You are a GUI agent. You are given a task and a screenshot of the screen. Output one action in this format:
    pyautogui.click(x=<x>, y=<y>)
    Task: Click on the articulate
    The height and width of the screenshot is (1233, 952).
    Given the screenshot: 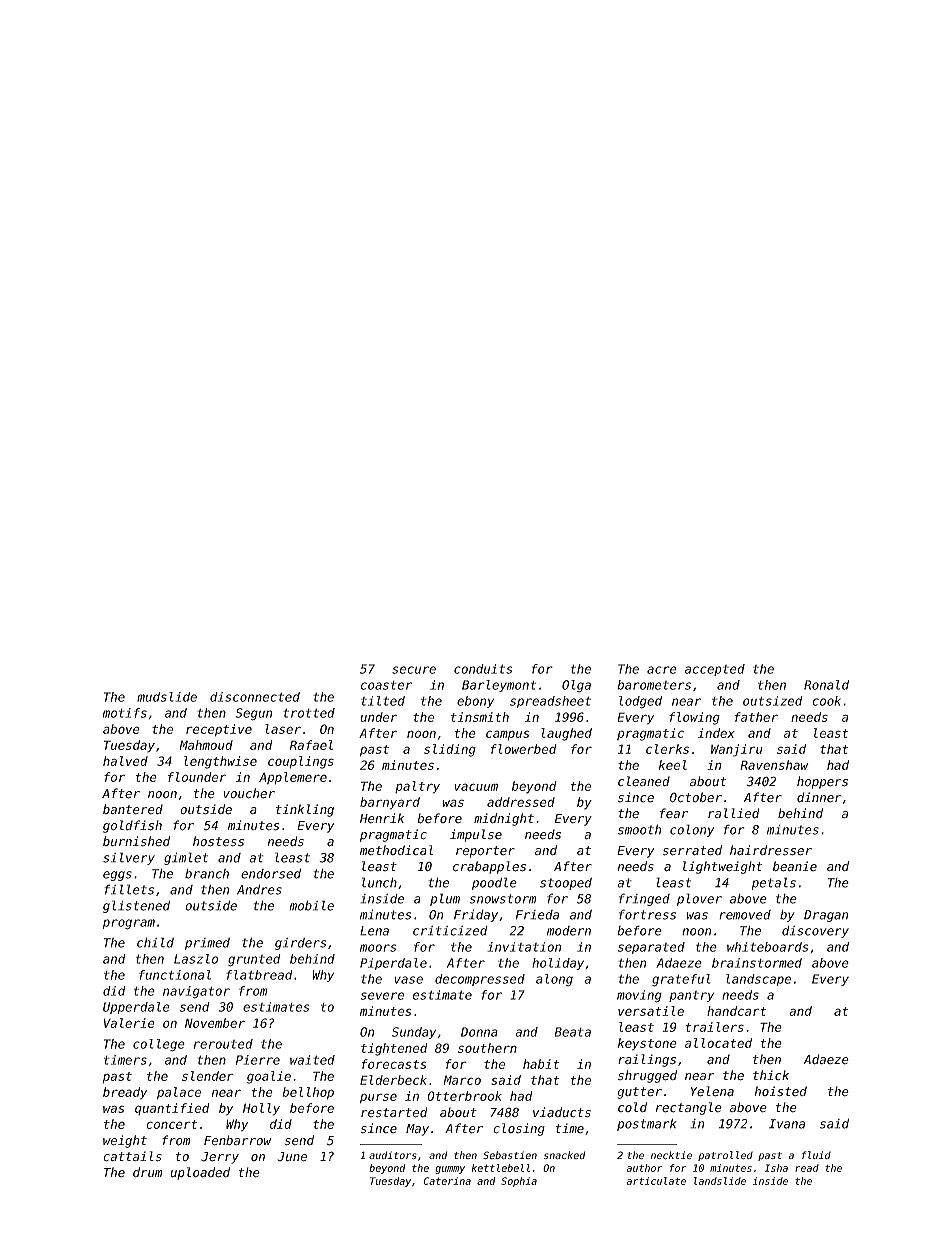 What is the action you would take?
    pyautogui.click(x=656, y=1181)
